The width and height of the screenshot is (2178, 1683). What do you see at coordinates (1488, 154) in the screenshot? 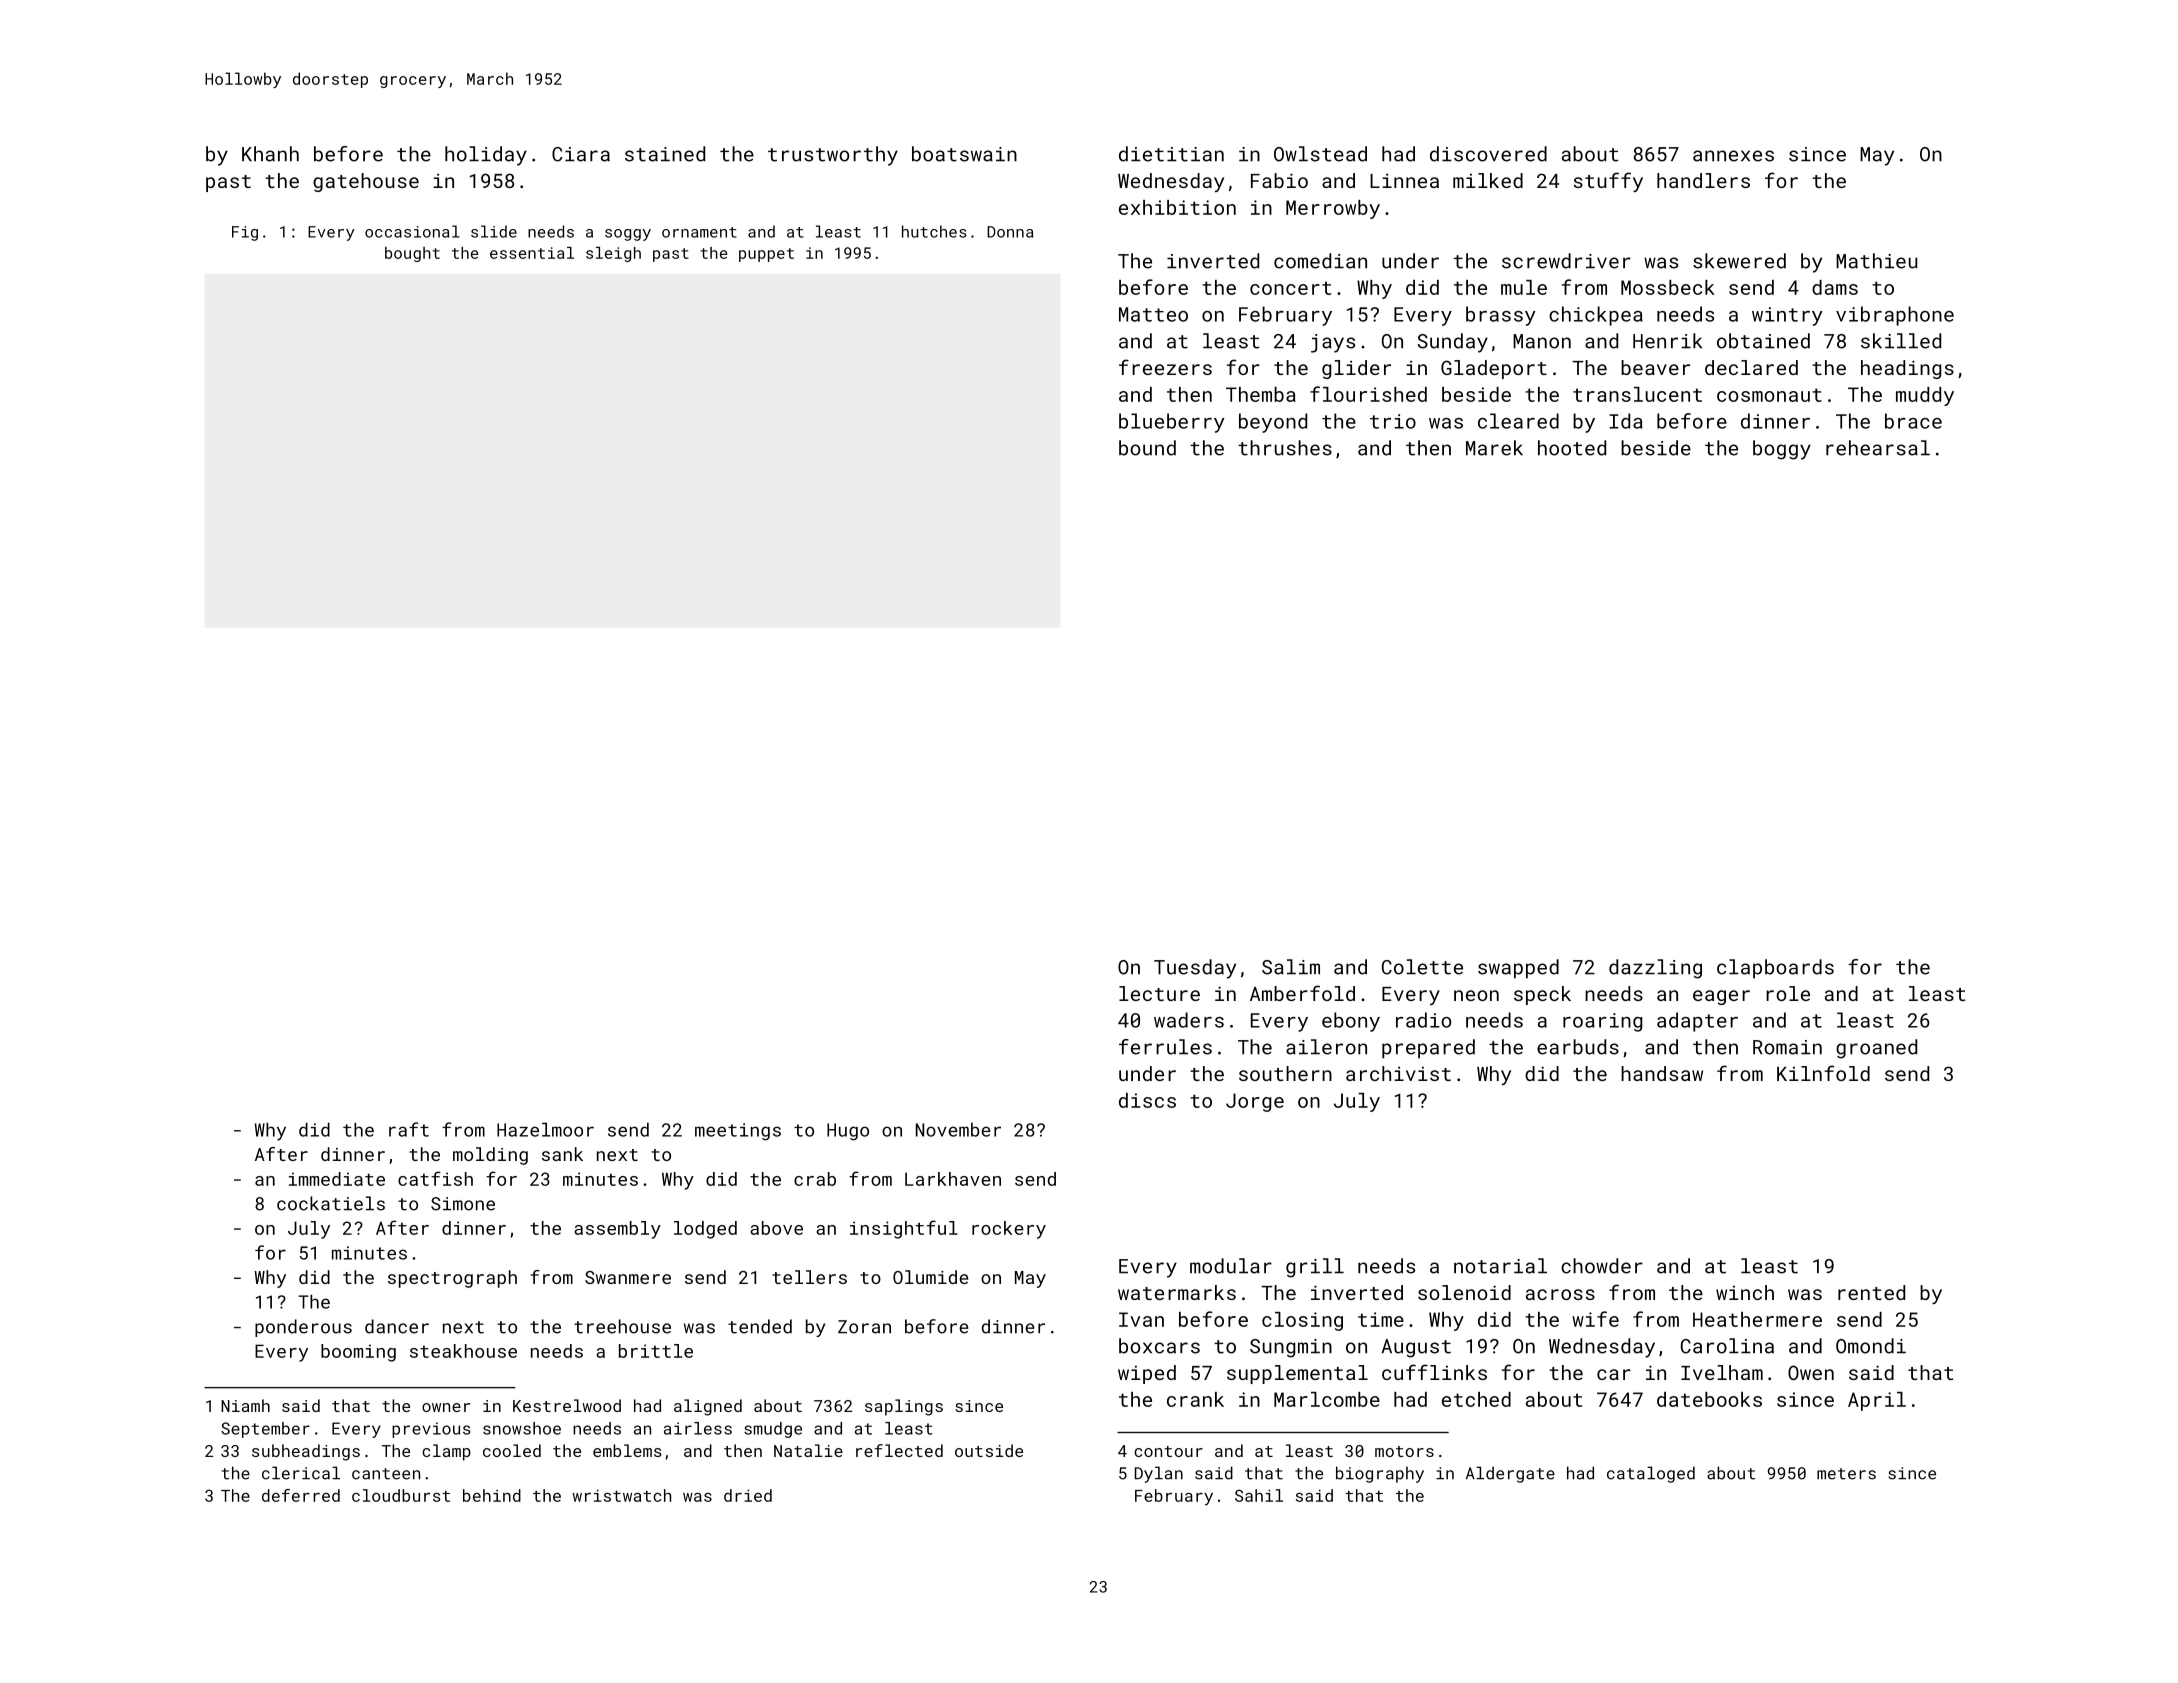
I see `discovered` at bounding box center [1488, 154].
